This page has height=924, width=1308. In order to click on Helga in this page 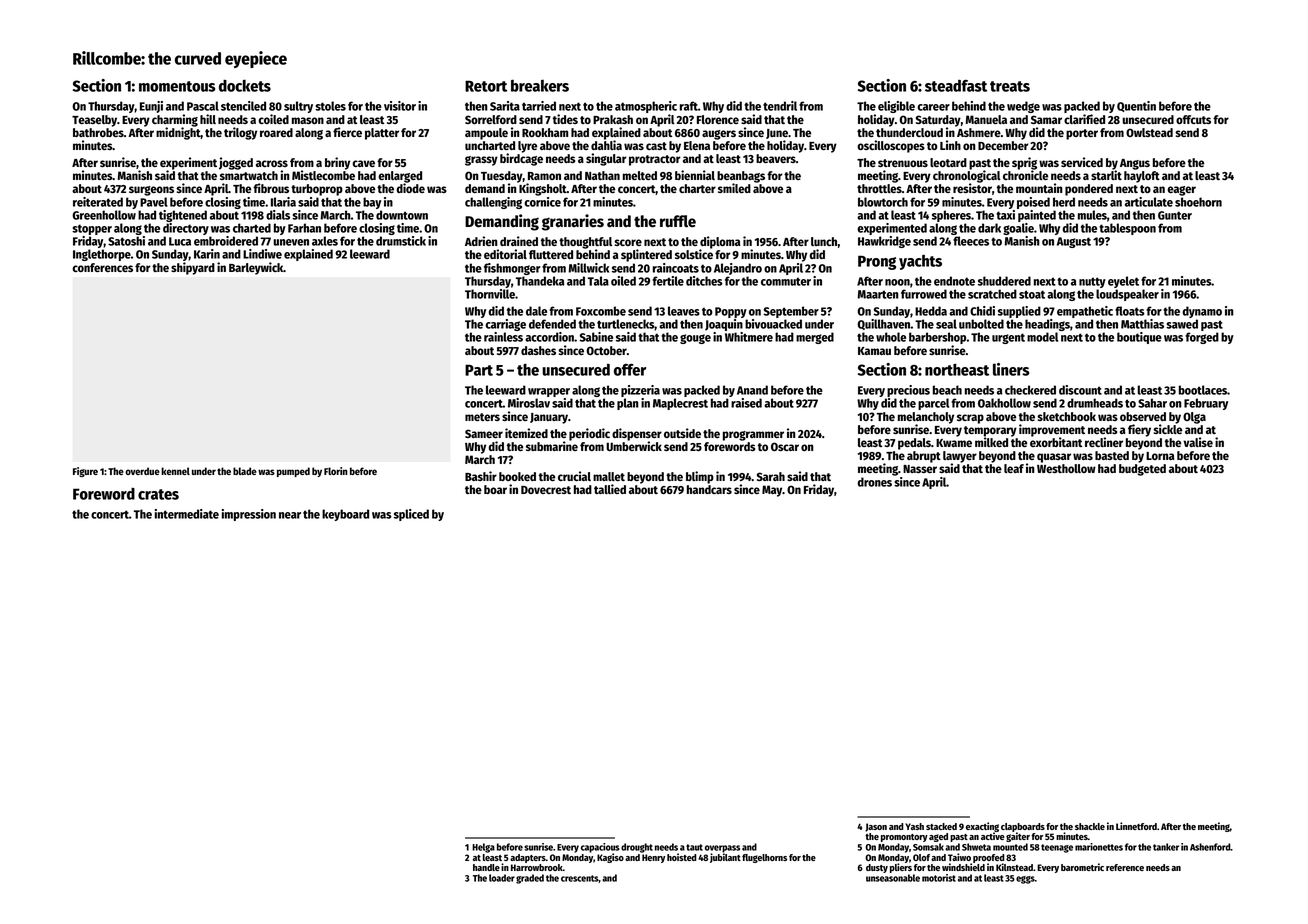, I will do `click(483, 848)`.
